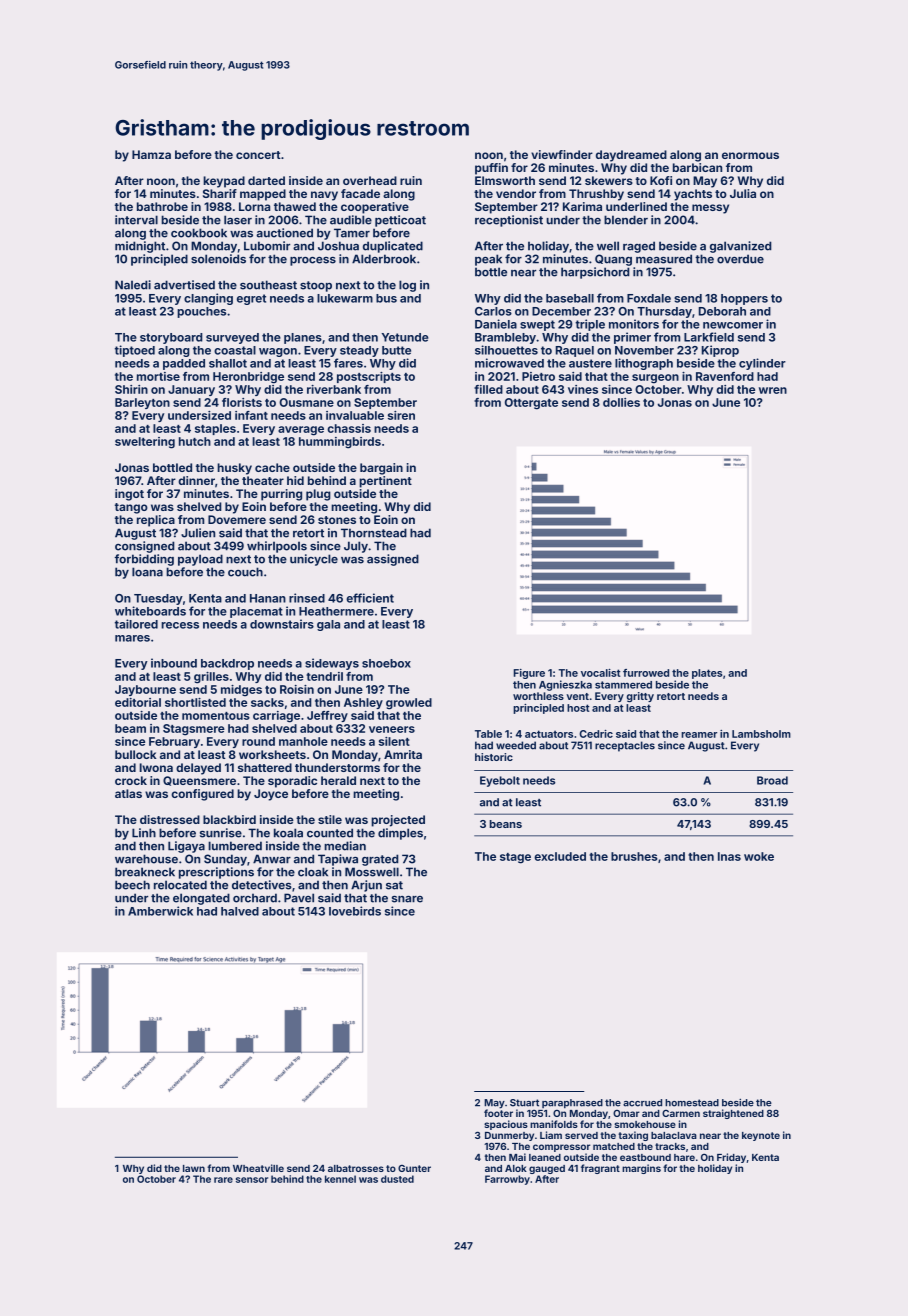 Image resolution: width=908 pixels, height=1316 pixels. What do you see at coordinates (762, 364) in the screenshot?
I see `cylinder` at bounding box center [762, 364].
